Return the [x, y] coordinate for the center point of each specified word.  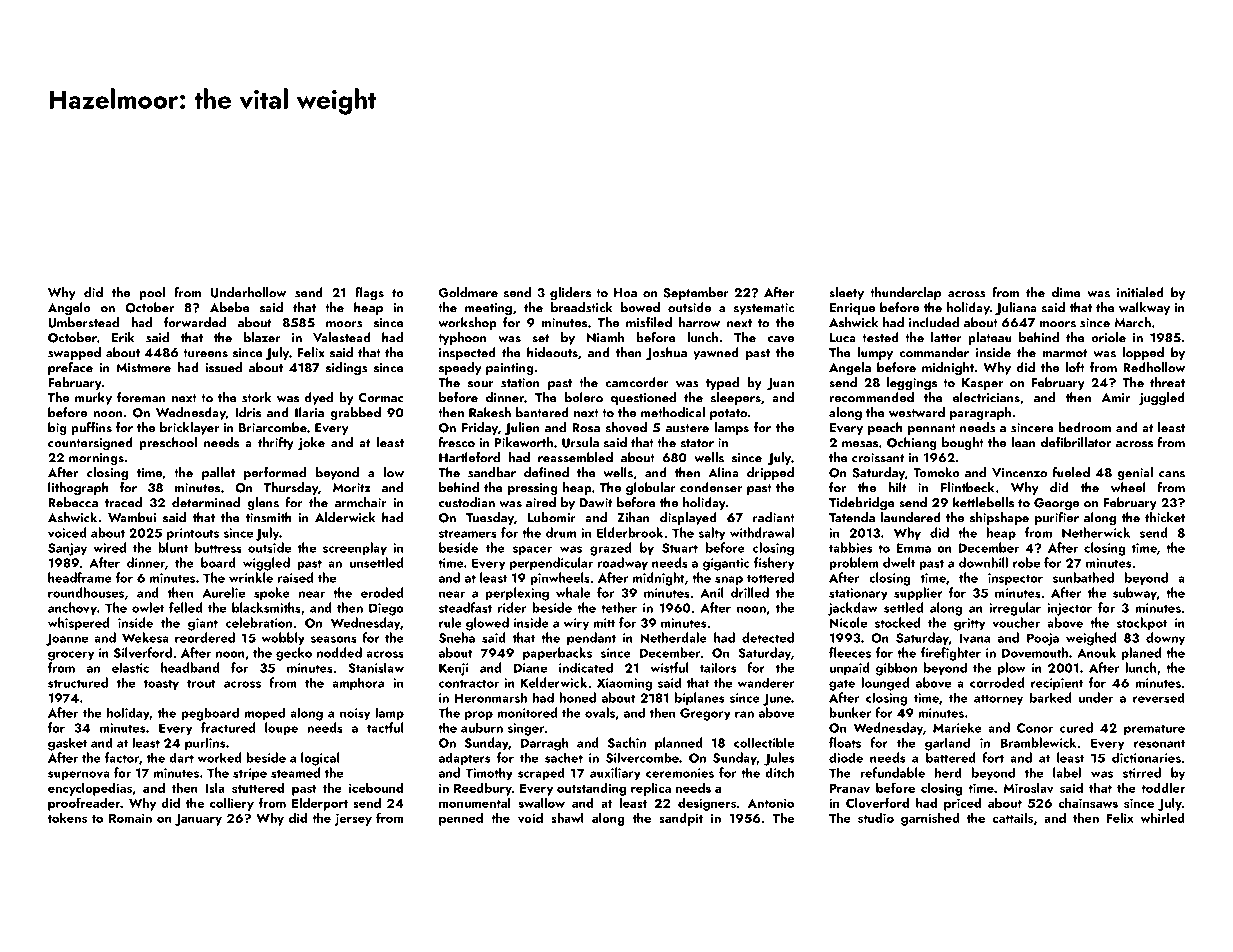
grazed [610, 549]
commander [934, 352]
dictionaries [1146, 758]
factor [122, 757]
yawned [716, 353]
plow [1012, 669]
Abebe [229, 307]
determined [206, 502]
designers [707, 804]
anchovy [72, 609]
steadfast [465, 607]
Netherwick [1096, 532]
